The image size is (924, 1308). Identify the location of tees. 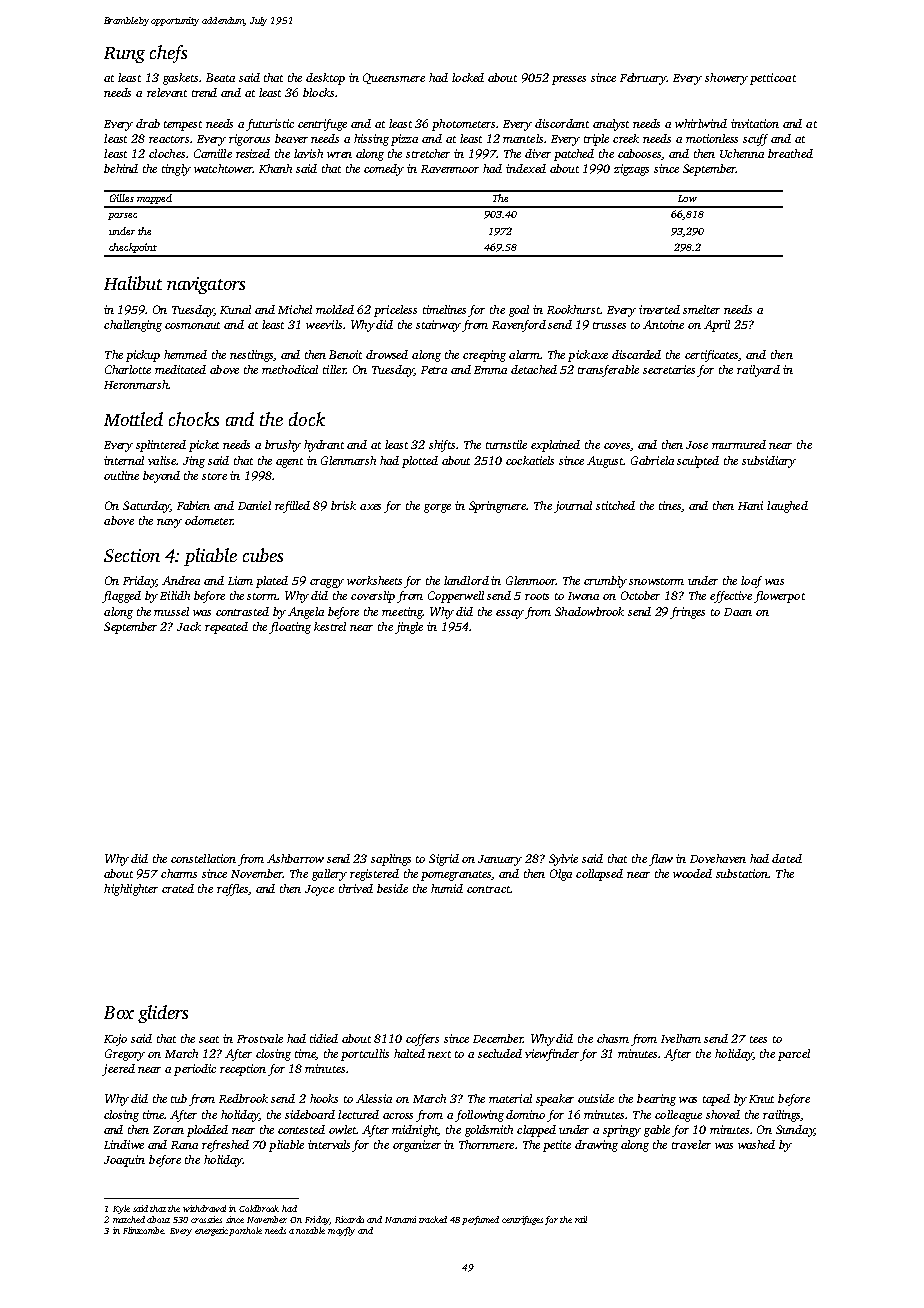
(758, 1039).
